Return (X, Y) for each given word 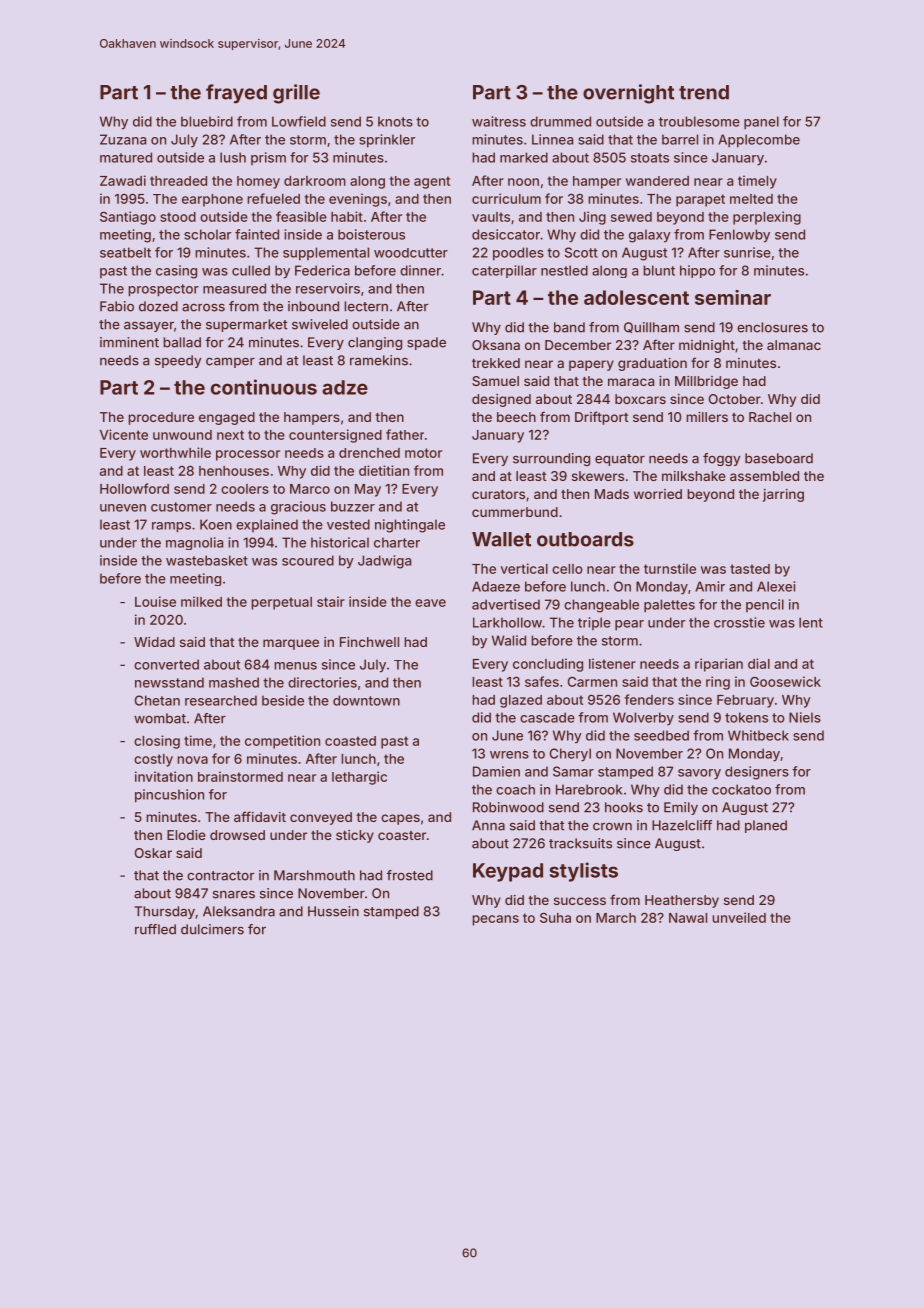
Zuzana (123, 139)
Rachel (770, 417)
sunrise (747, 252)
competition (282, 742)
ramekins (379, 360)
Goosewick (785, 681)
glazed (521, 701)
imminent (129, 342)
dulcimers (212, 929)
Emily (681, 808)
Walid (509, 640)
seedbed (661, 735)
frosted (410, 875)
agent (432, 182)
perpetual (281, 603)
